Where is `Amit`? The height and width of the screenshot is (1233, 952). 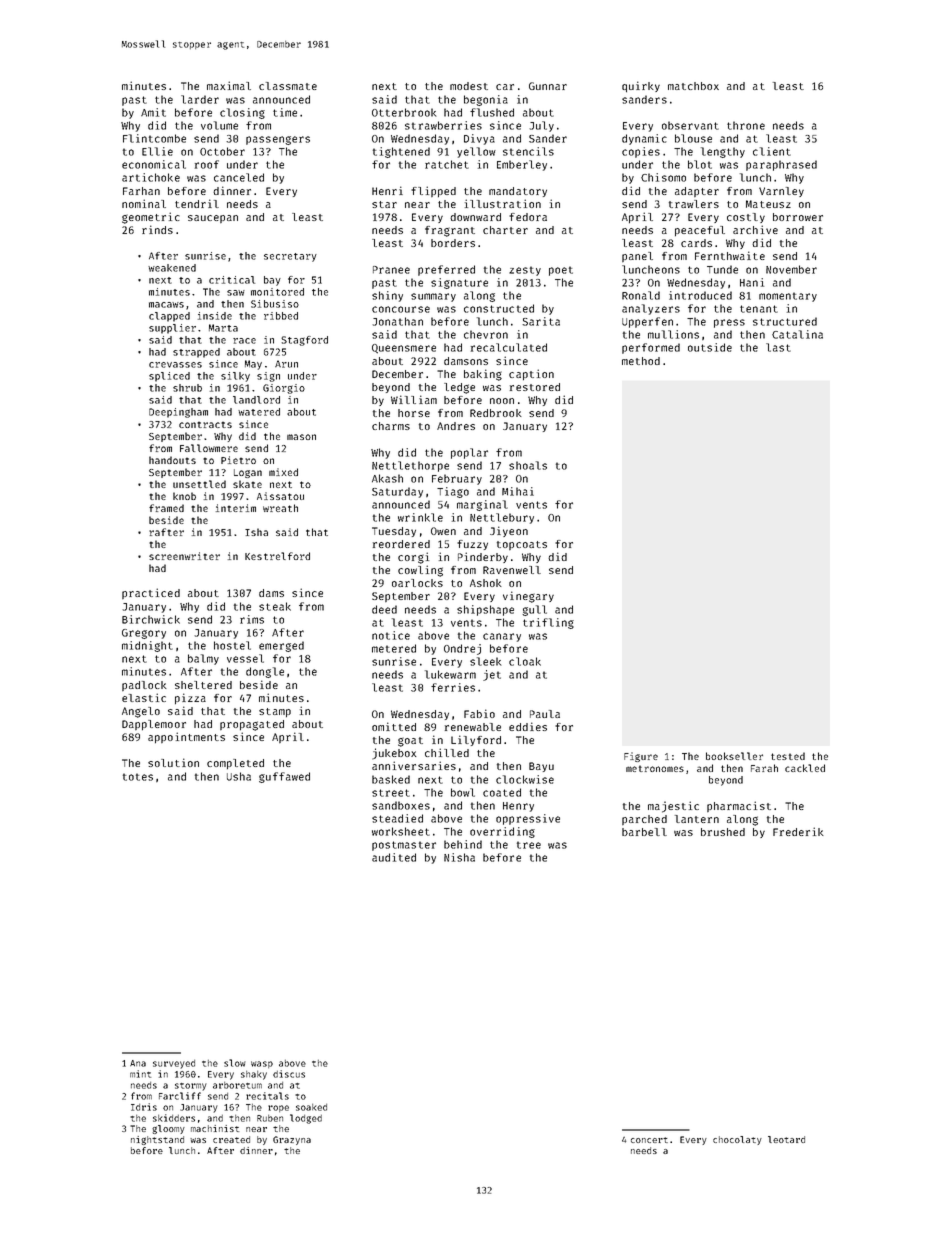
Amit is located at coordinates (153, 112).
